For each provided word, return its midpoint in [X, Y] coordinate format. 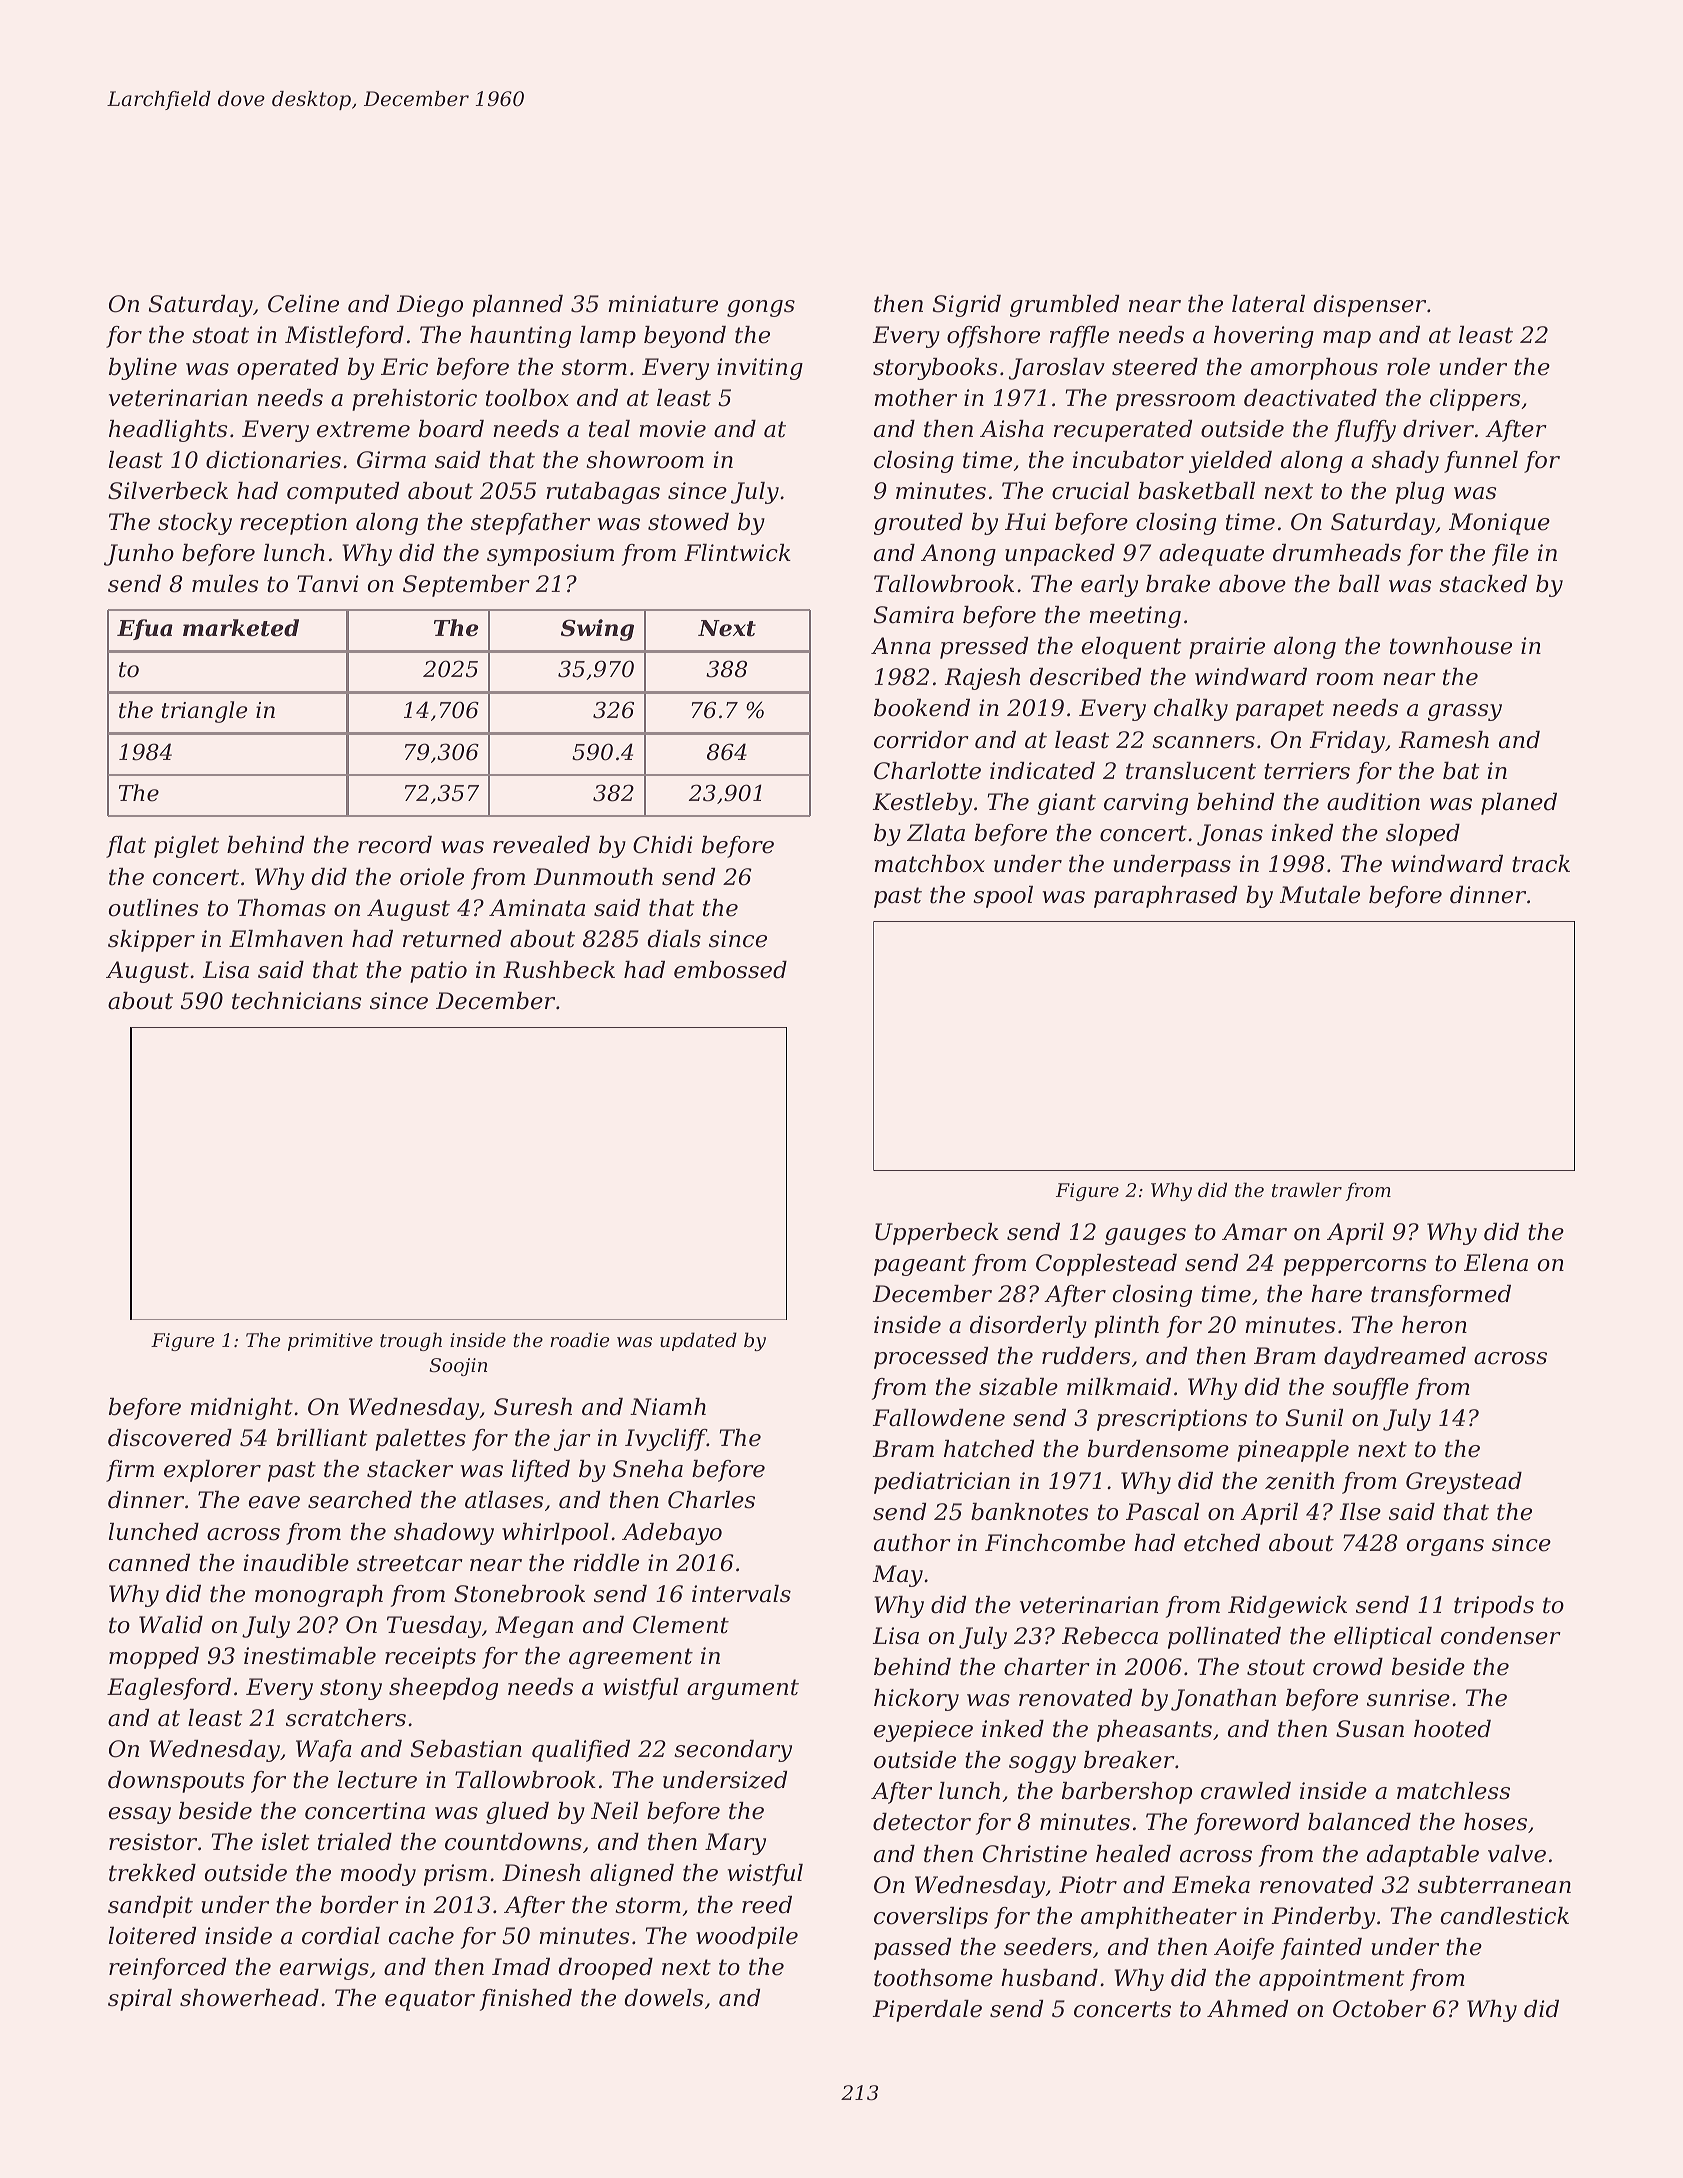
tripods [1494, 1607]
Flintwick [737, 553]
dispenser [1369, 306]
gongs [761, 308]
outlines [153, 908]
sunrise [1408, 1698]
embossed [730, 970]
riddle [606, 1563]
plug [1419, 493]
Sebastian [466, 1749]
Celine [303, 304]
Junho [139, 555]
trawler [1307, 1189]
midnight [242, 1409]
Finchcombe [1055, 1543]
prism [455, 1875]
